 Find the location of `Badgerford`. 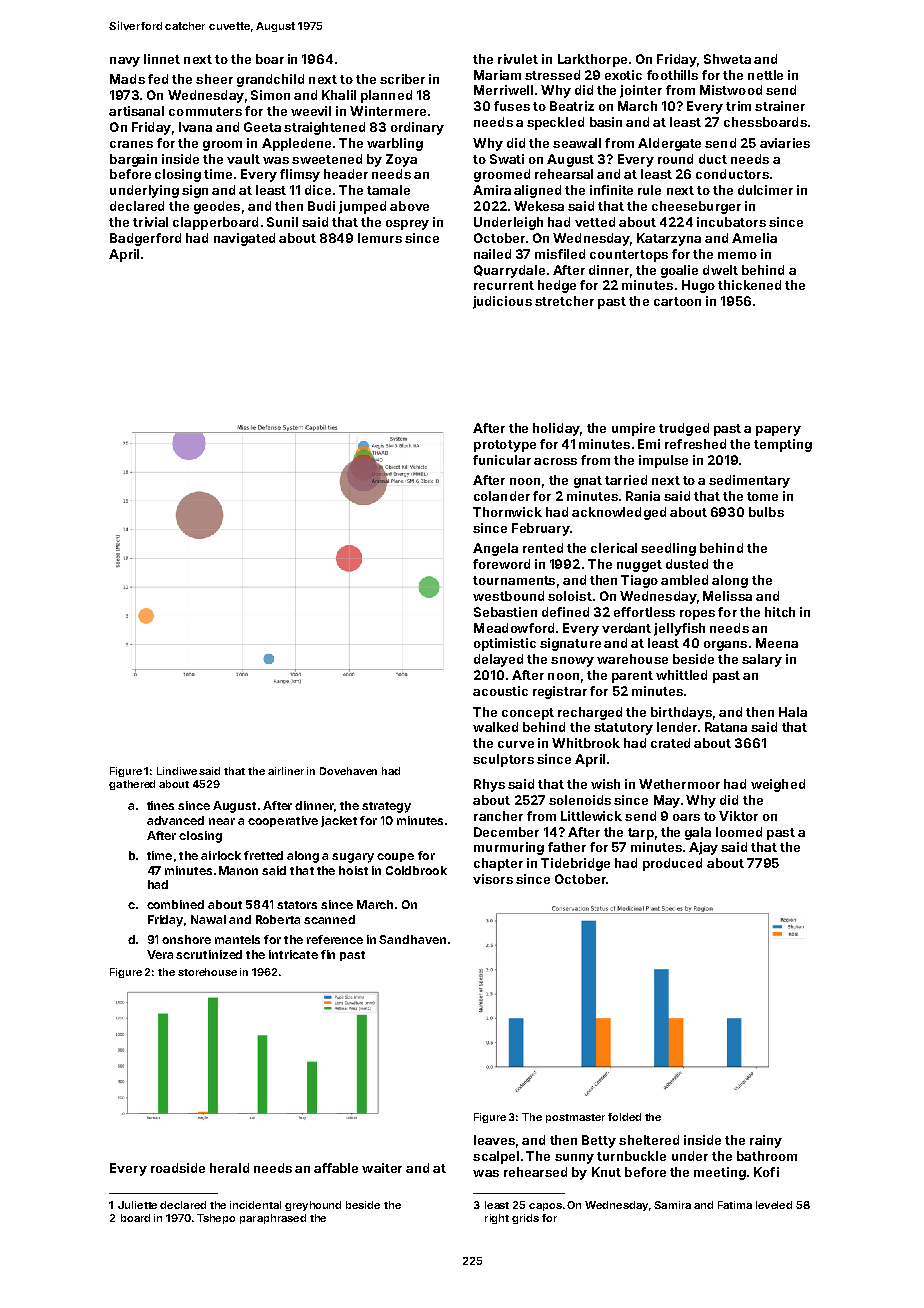

Badgerford is located at coordinates (145, 239).
